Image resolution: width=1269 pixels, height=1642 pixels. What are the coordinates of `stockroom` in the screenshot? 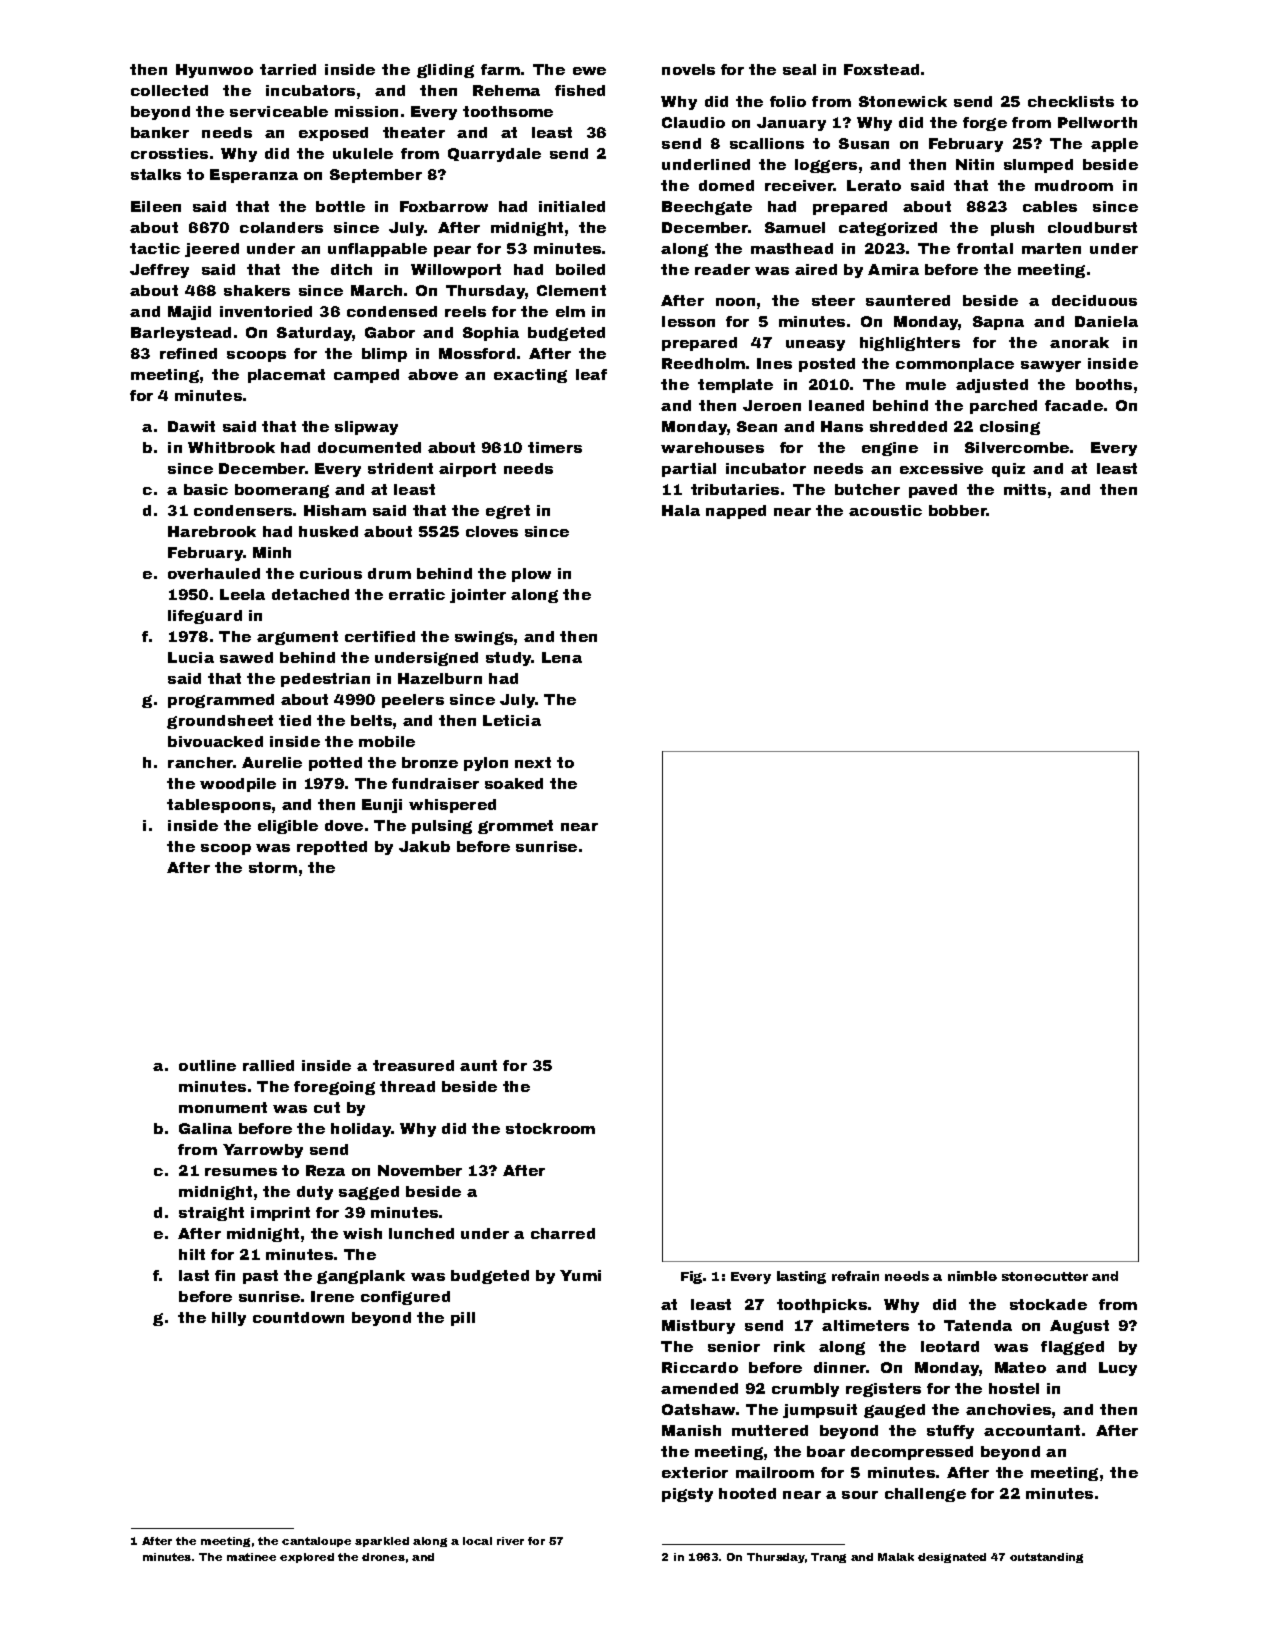 It's located at (550, 1128).
